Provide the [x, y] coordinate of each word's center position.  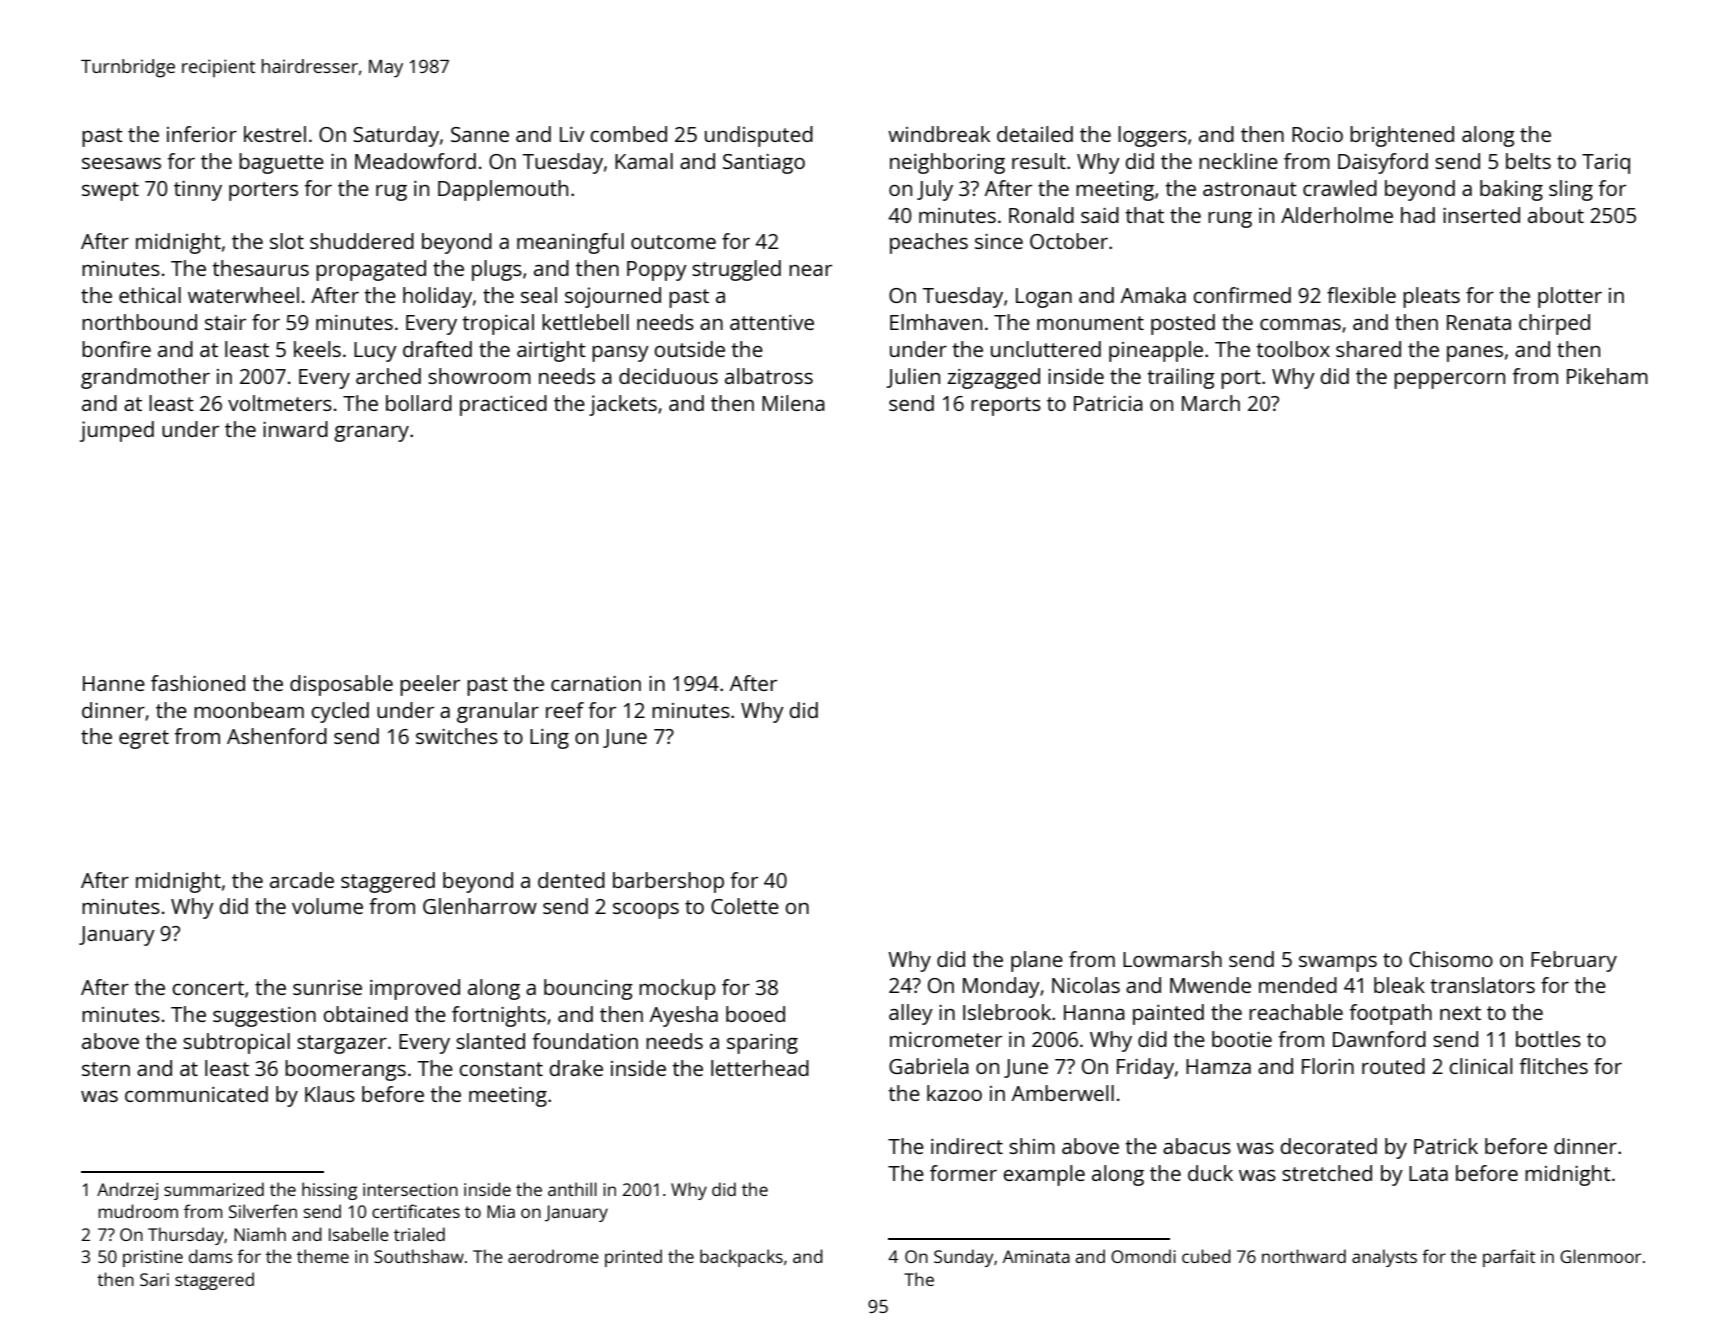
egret [144, 739]
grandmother [145, 378]
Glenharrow [480, 906]
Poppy [657, 271]
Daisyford [1383, 163]
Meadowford [415, 161]
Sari [154, 1279]
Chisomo [1451, 959]
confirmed [1242, 295]
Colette [745, 906]
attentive [772, 322]
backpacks [741, 1258]
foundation [585, 1041]
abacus [1197, 1146]
